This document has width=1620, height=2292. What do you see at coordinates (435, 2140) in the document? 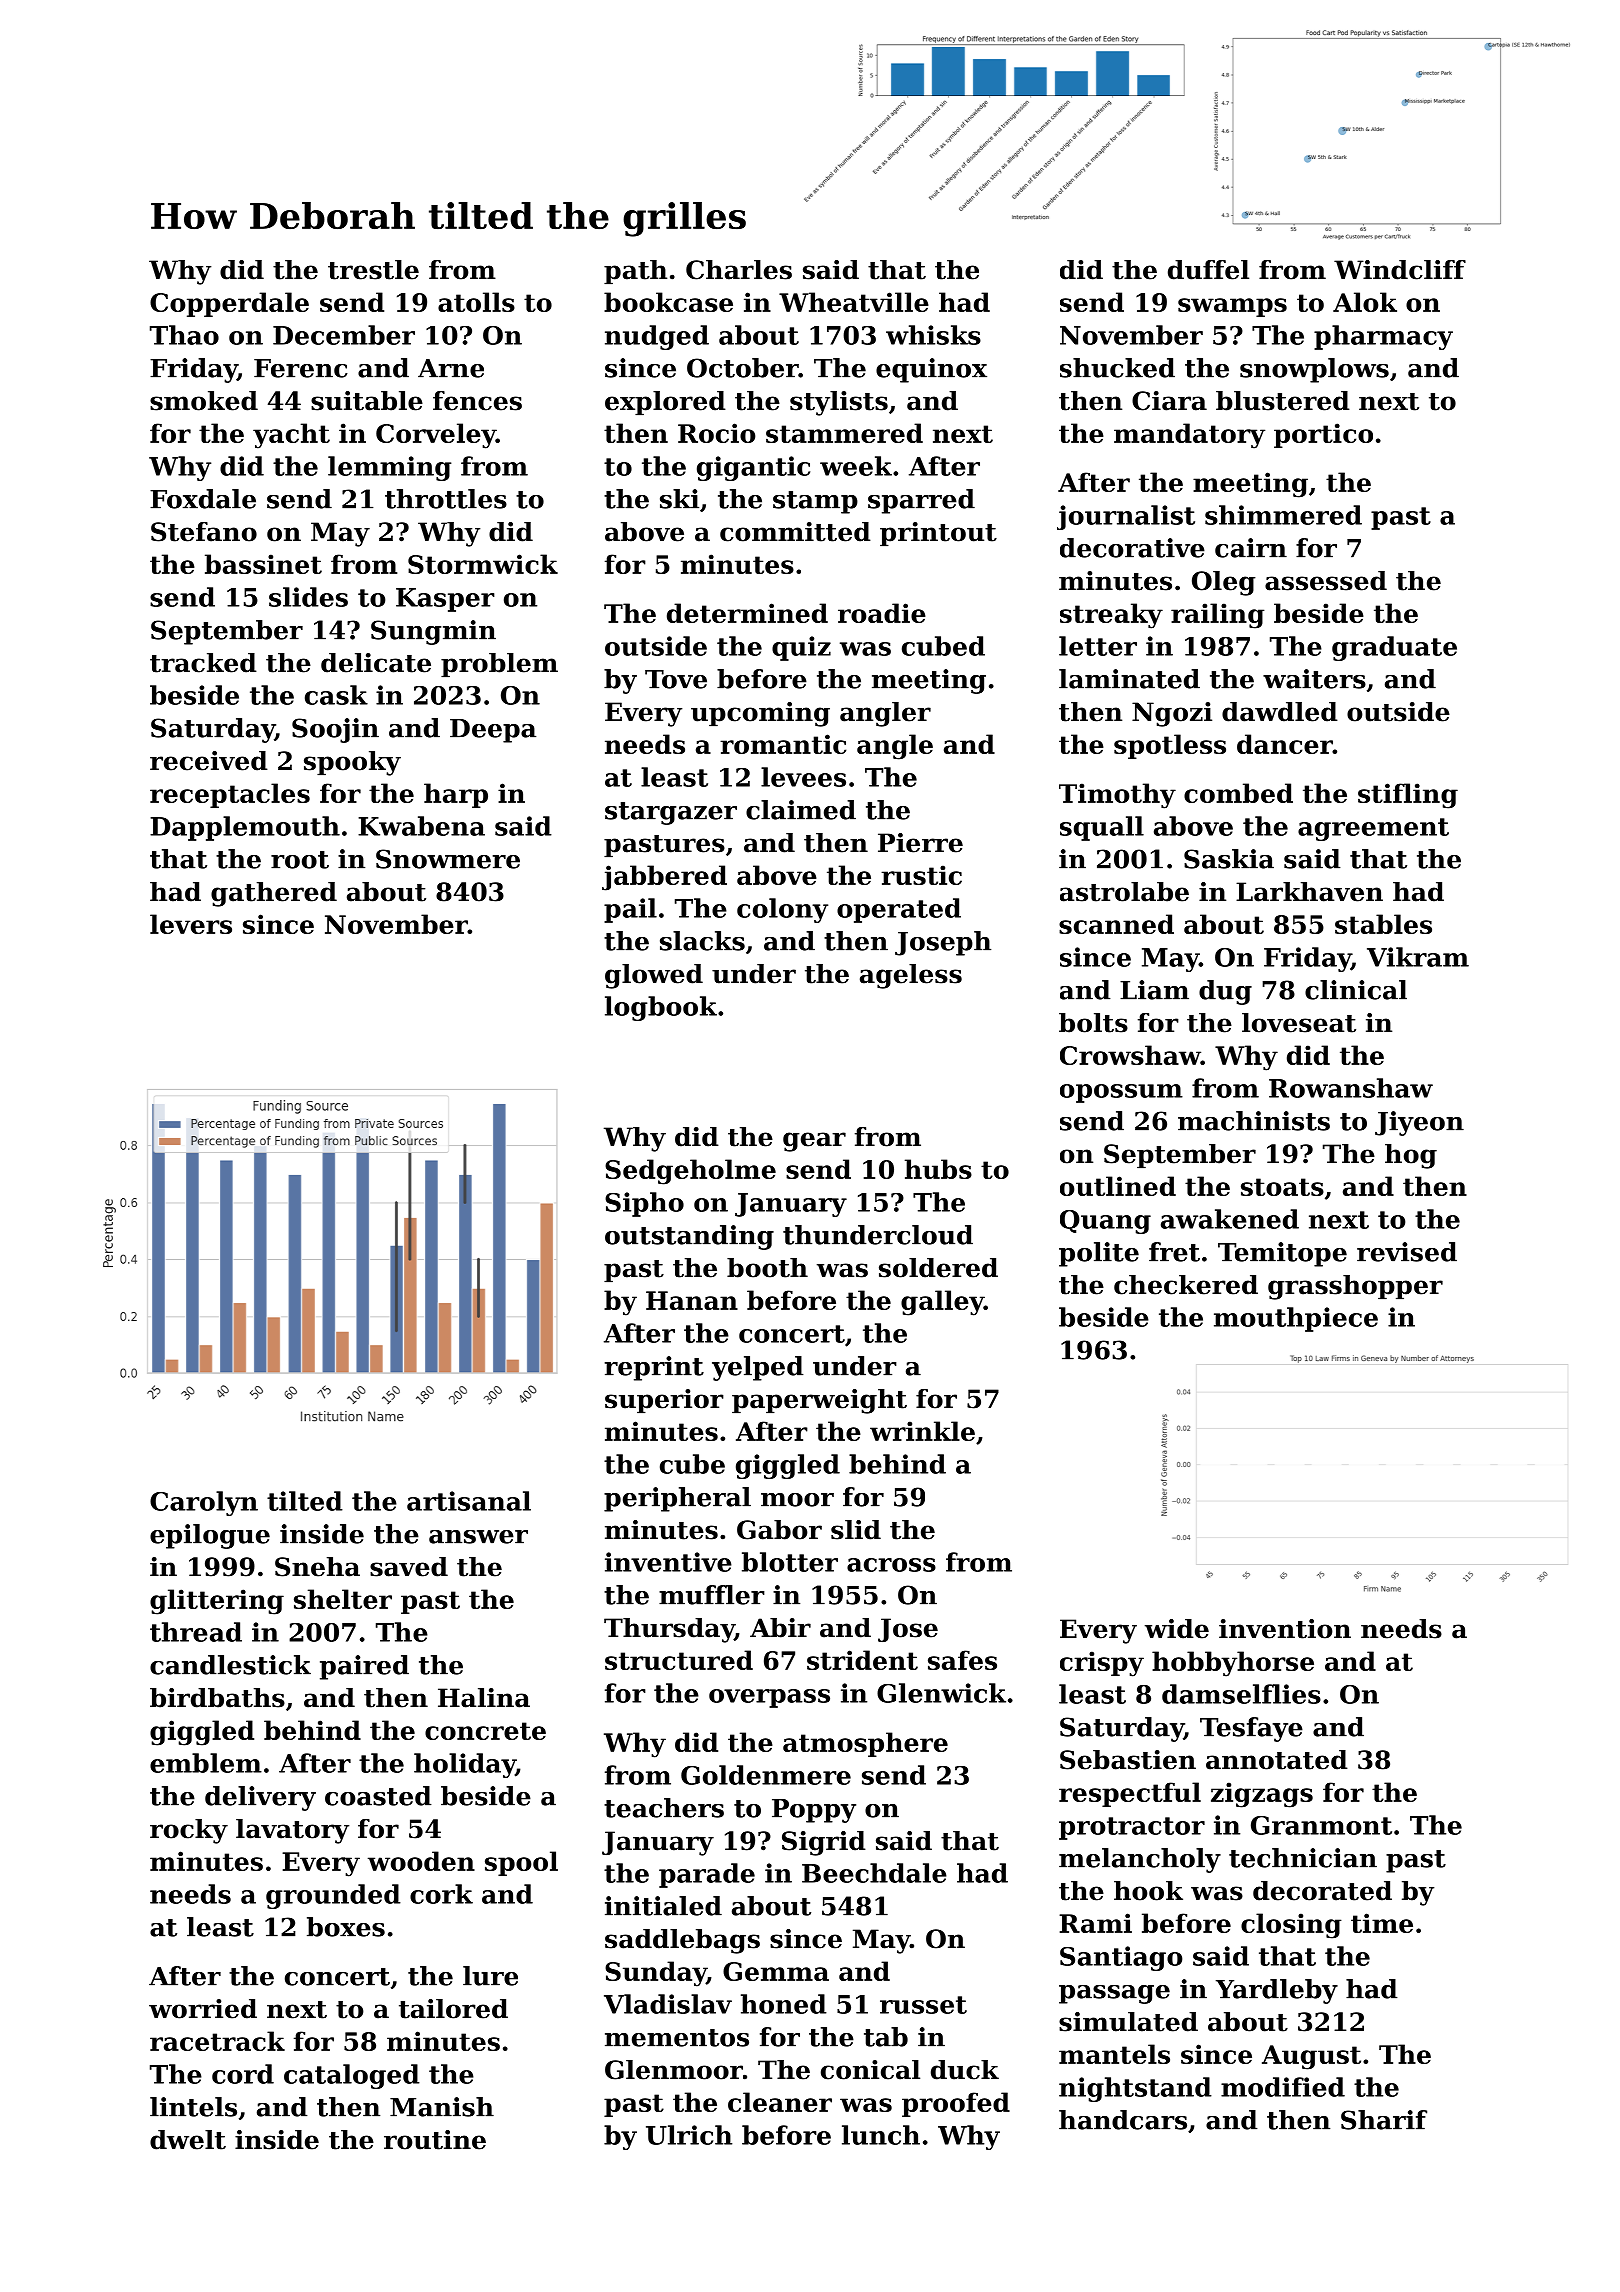
I see `routine` at bounding box center [435, 2140].
